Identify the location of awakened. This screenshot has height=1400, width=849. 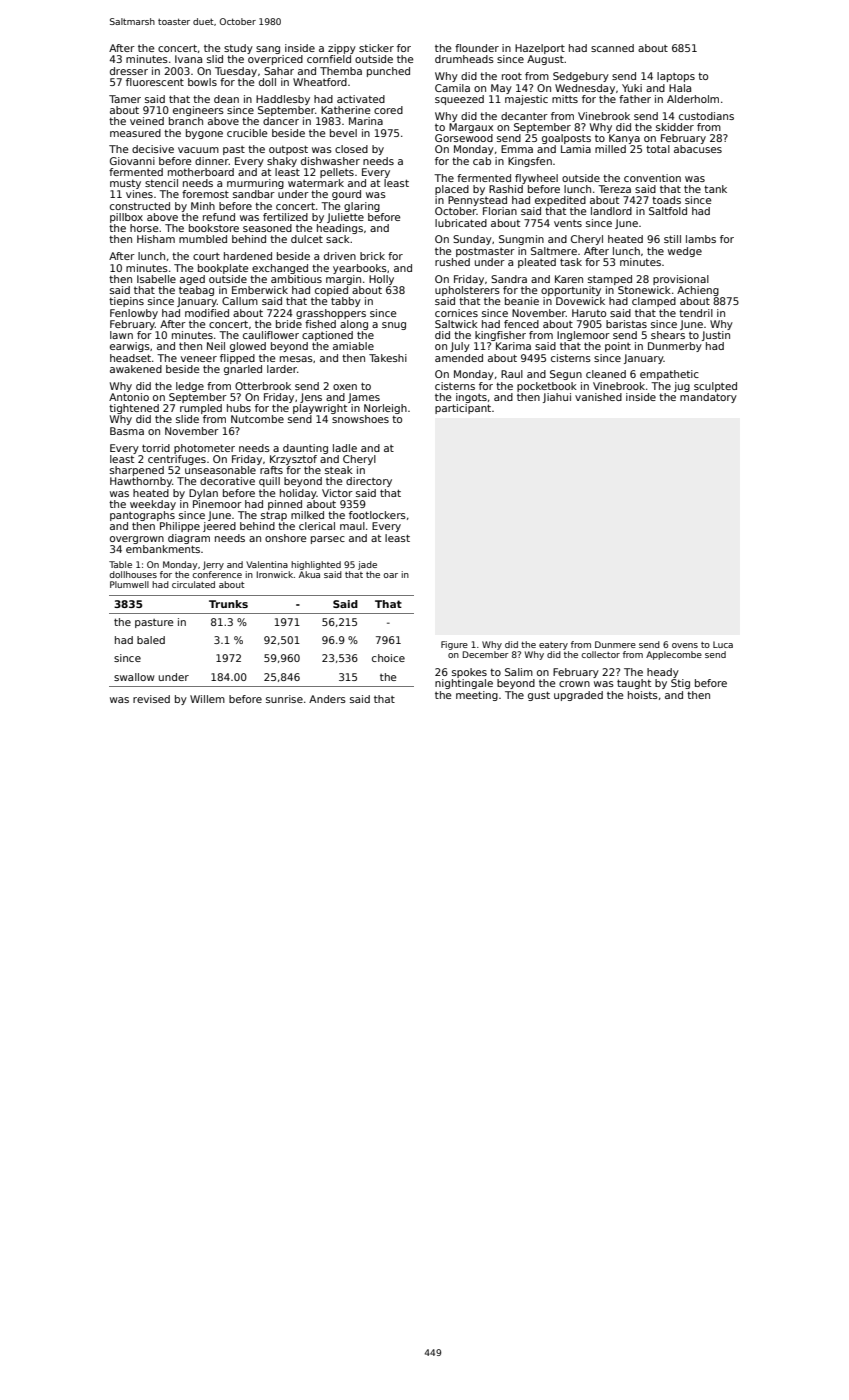
(136, 369).
